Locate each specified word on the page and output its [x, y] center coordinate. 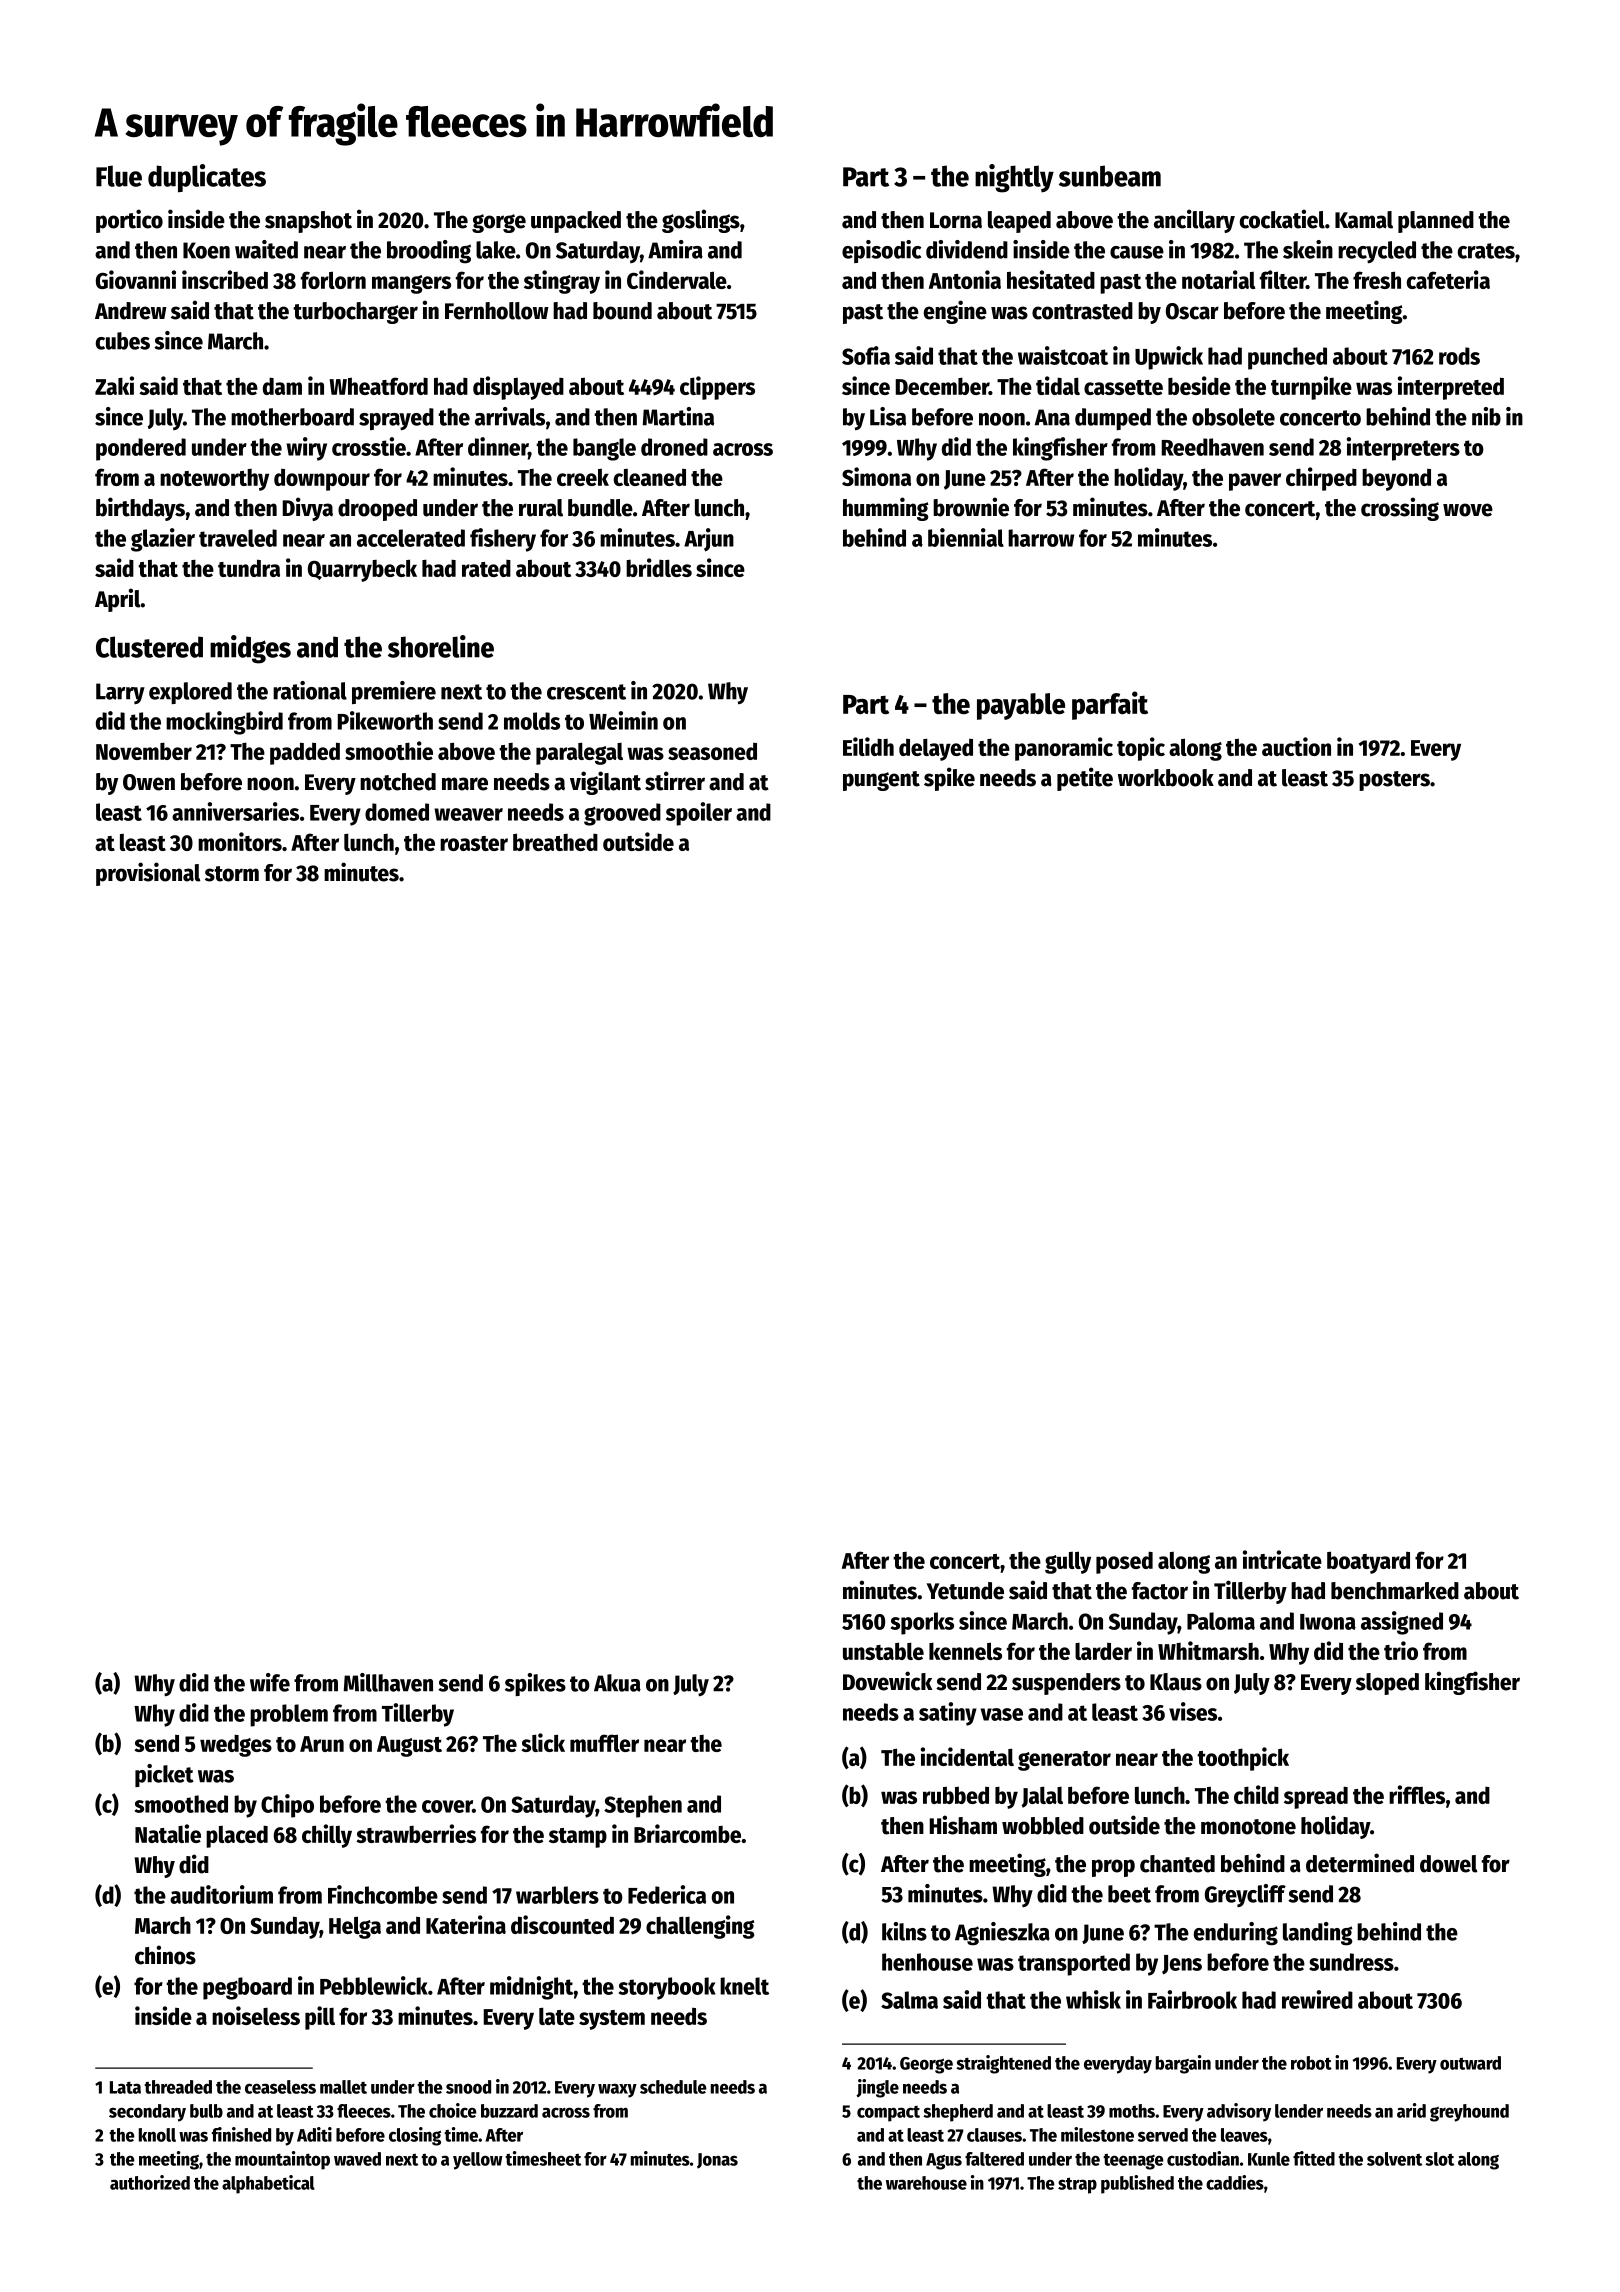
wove [1468, 510]
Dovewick [887, 1681]
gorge [499, 223]
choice [453, 2110]
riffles [1417, 1794]
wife [270, 1682]
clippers [717, 388]
